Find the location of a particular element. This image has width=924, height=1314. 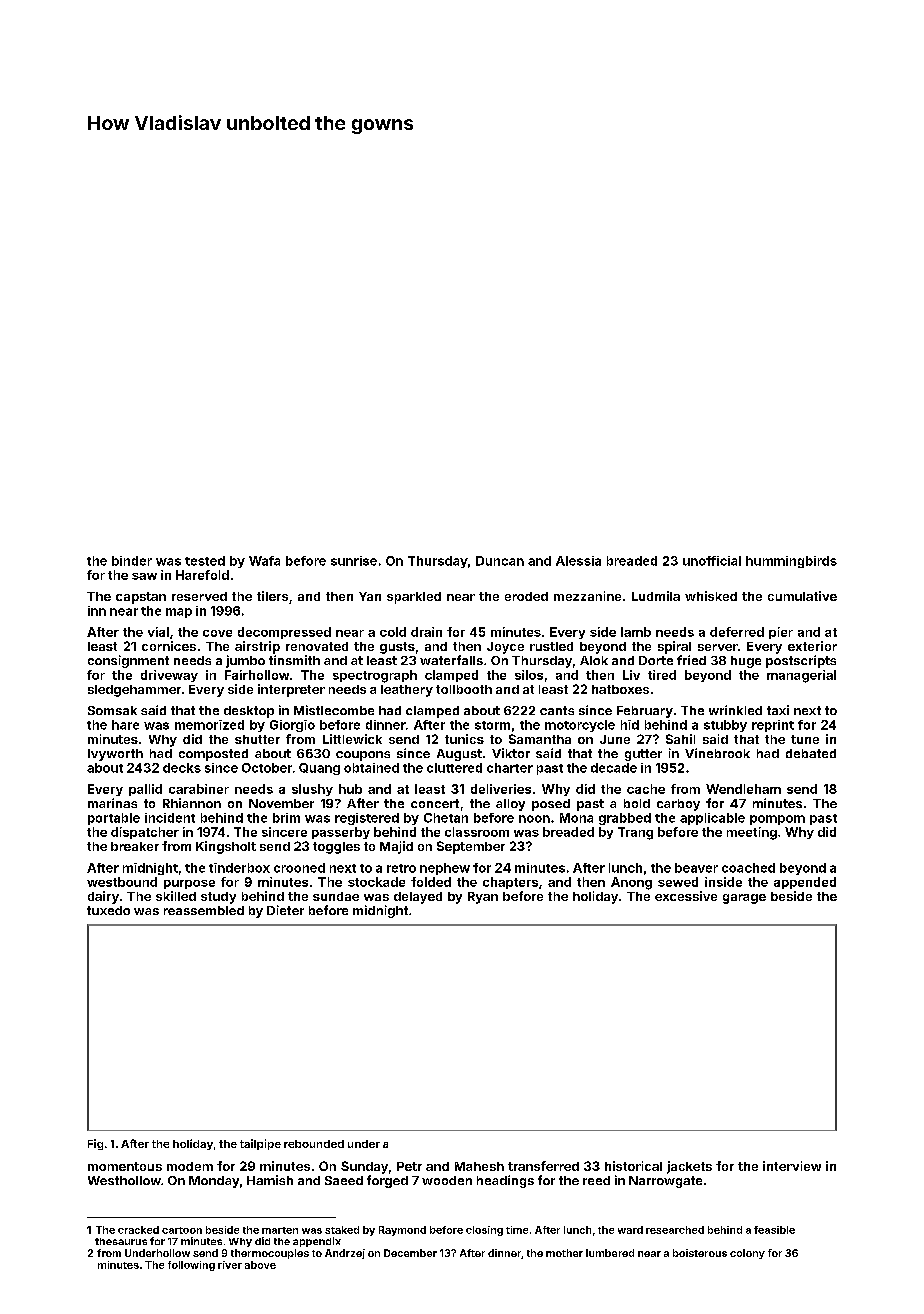

October is located at coordinates (267, 768).
